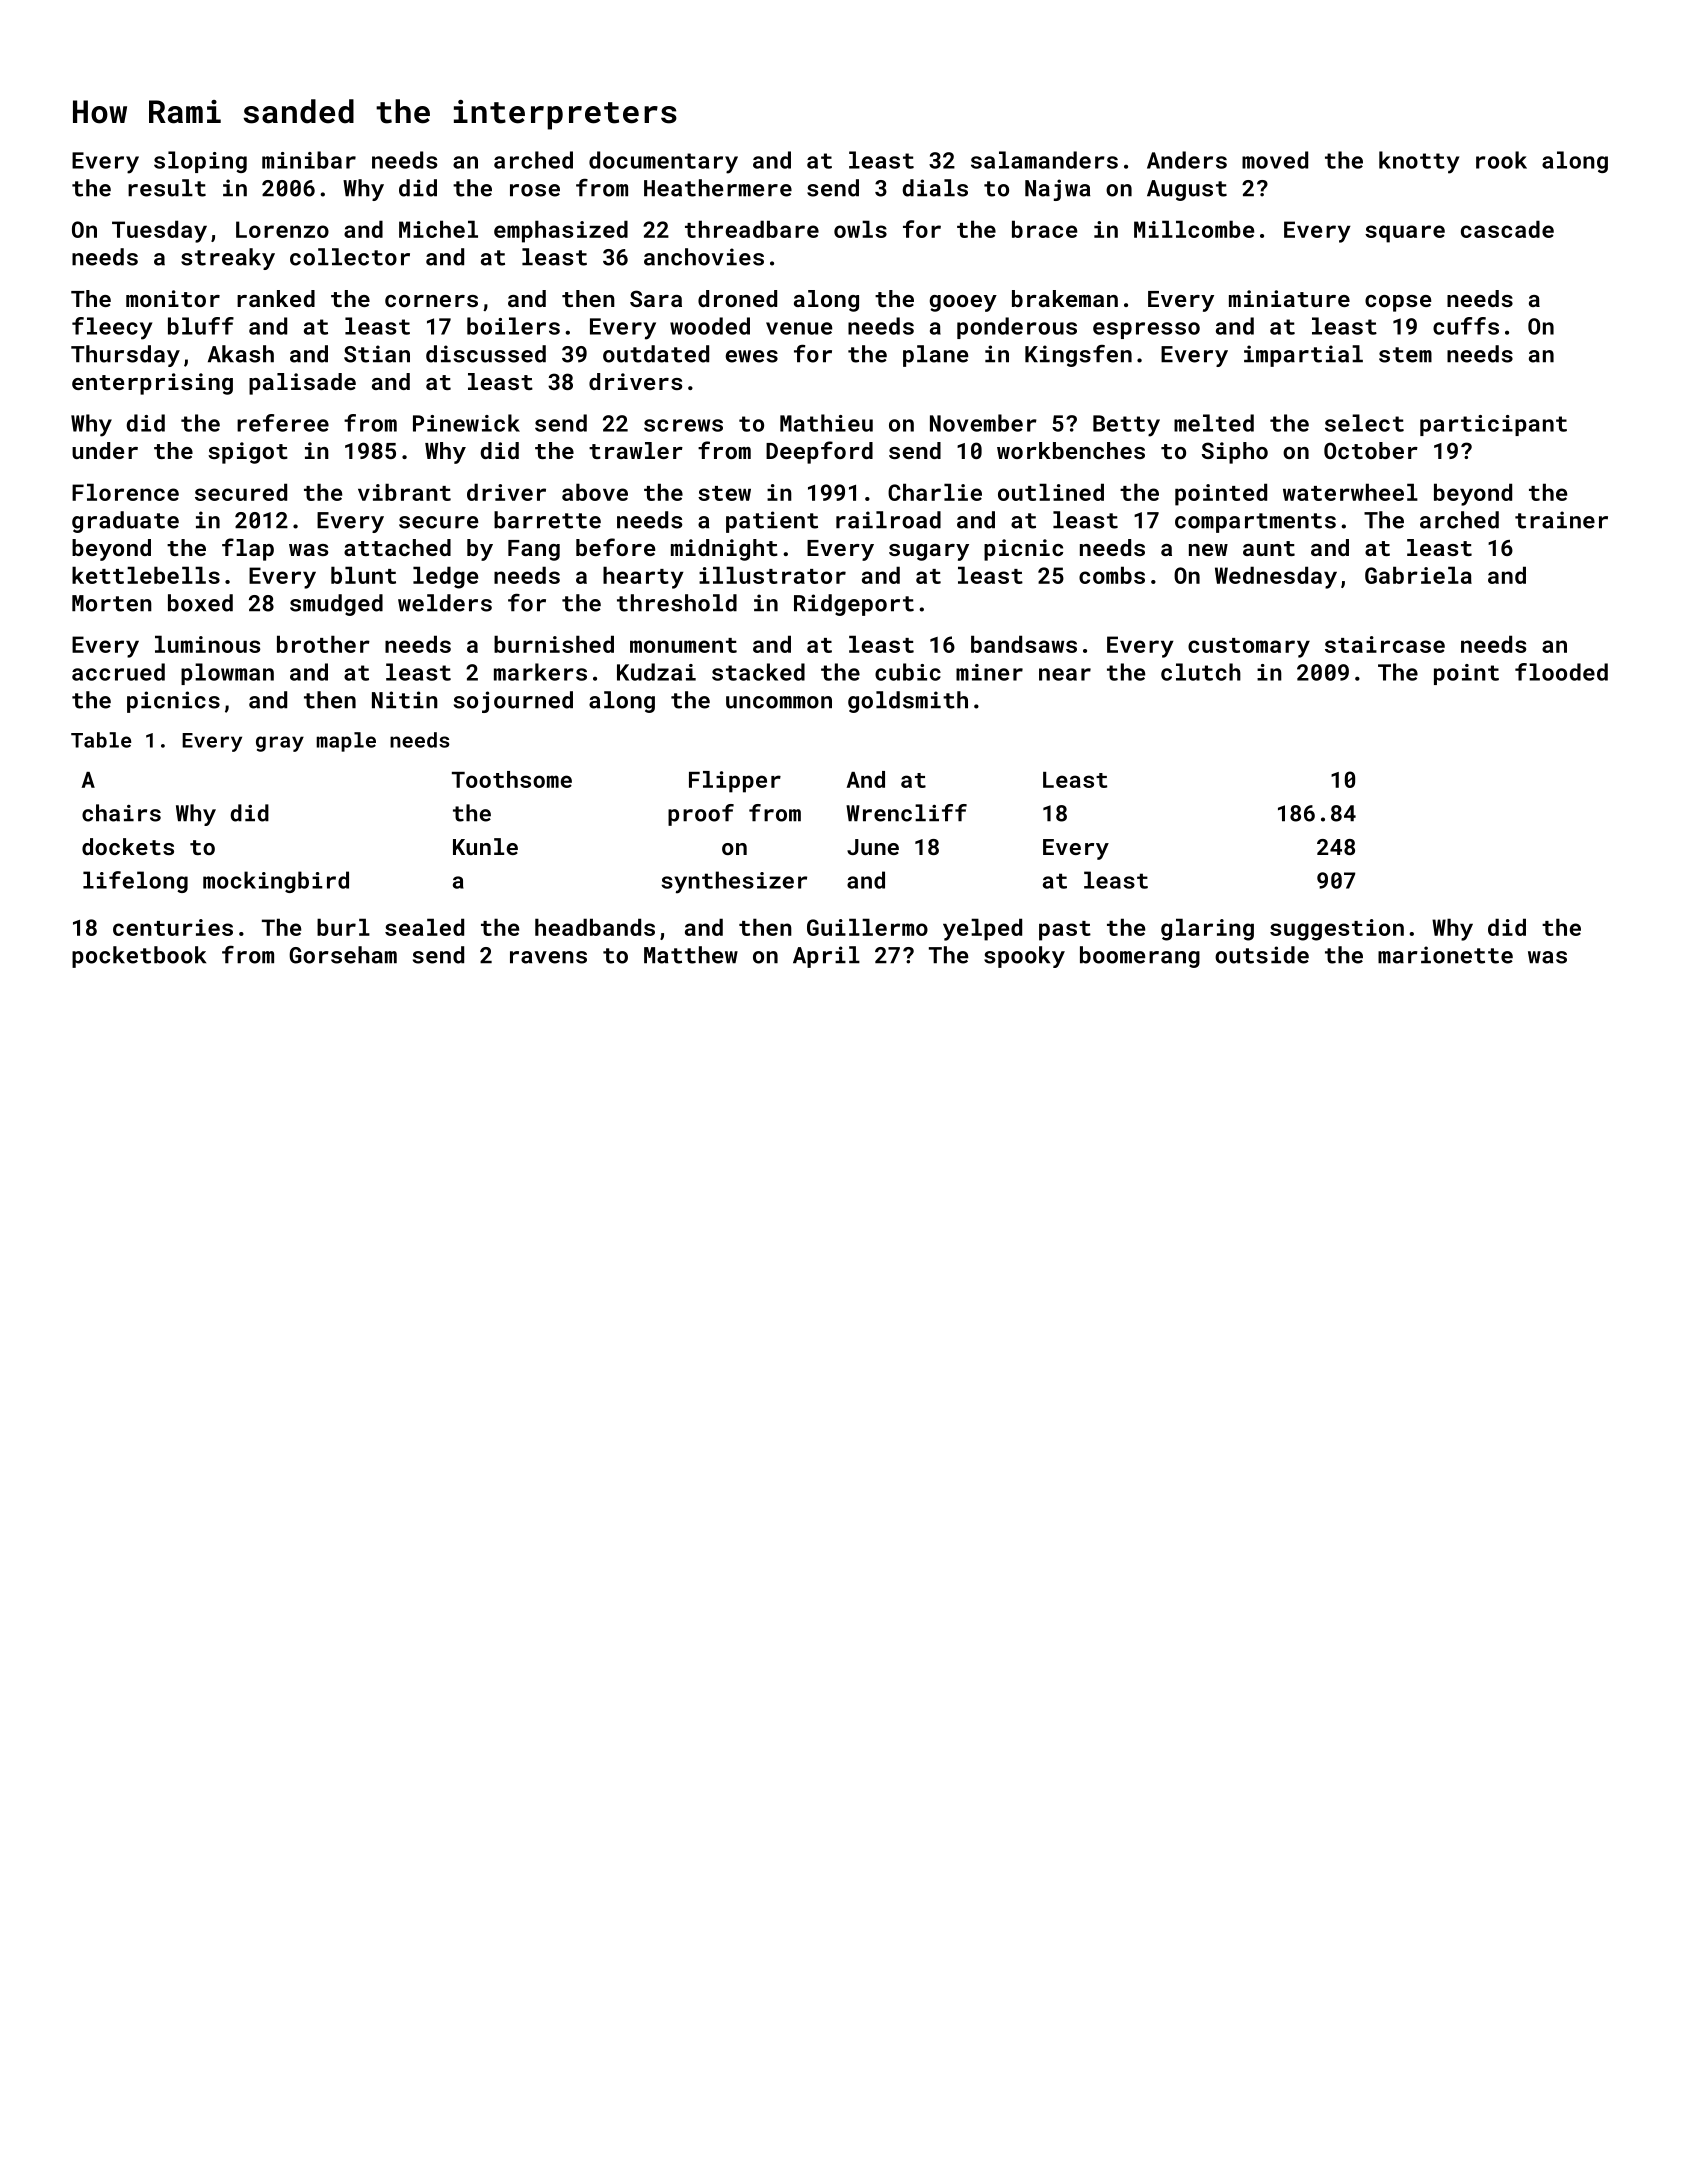 The width and height of the image is (1683, 2178). What do you see at coordinates (1275, 160) in the image?
I see `moved` at bounding box center [1275, 160].
